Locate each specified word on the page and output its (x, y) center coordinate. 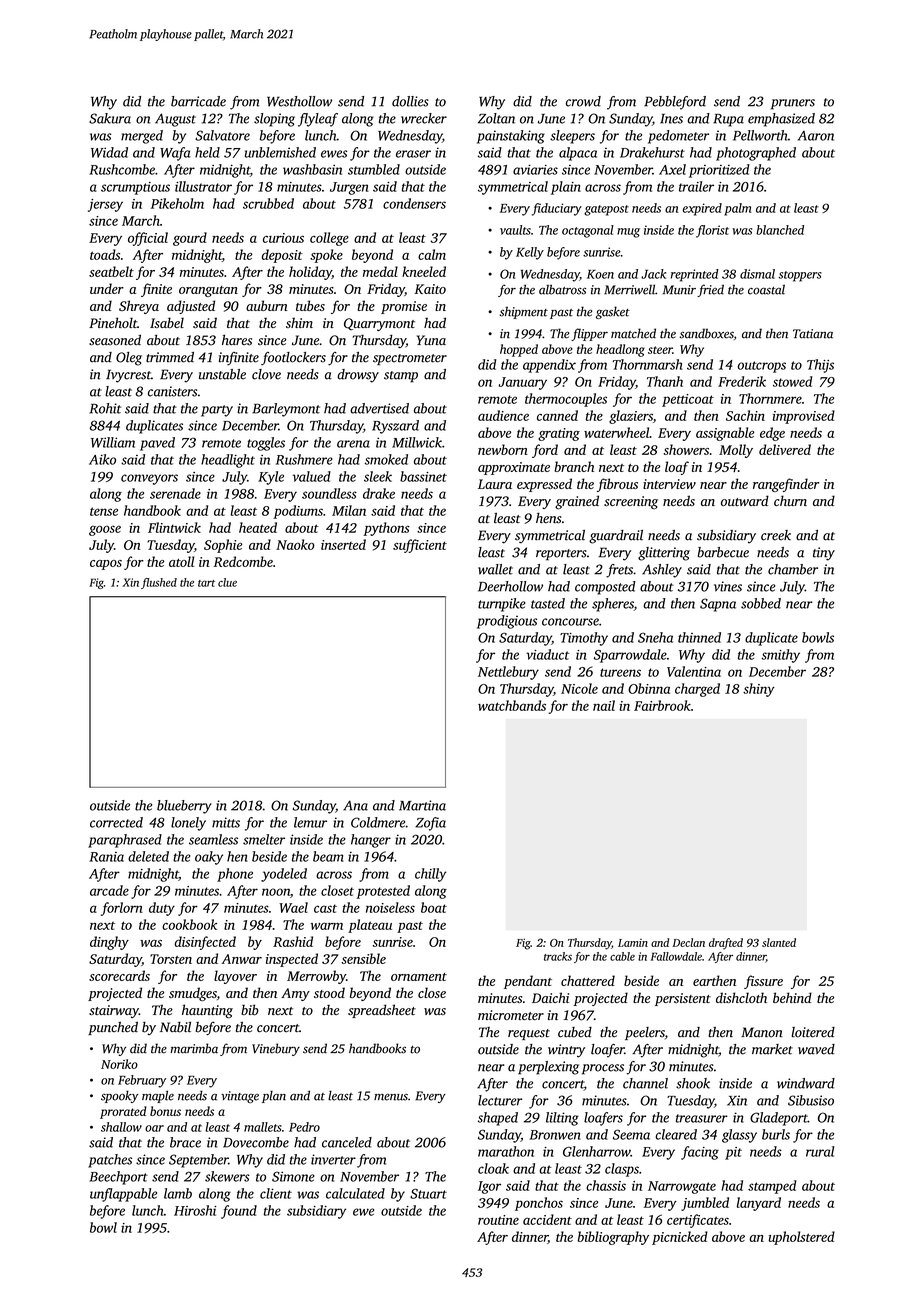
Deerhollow (510, 586)
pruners (793, 104)
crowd (583, 101)
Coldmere (378, 822)
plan (274, 1097)
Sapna (718, 605)
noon (276, 892)
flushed (159, 583)
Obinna (649, 688)
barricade (198, 101)
